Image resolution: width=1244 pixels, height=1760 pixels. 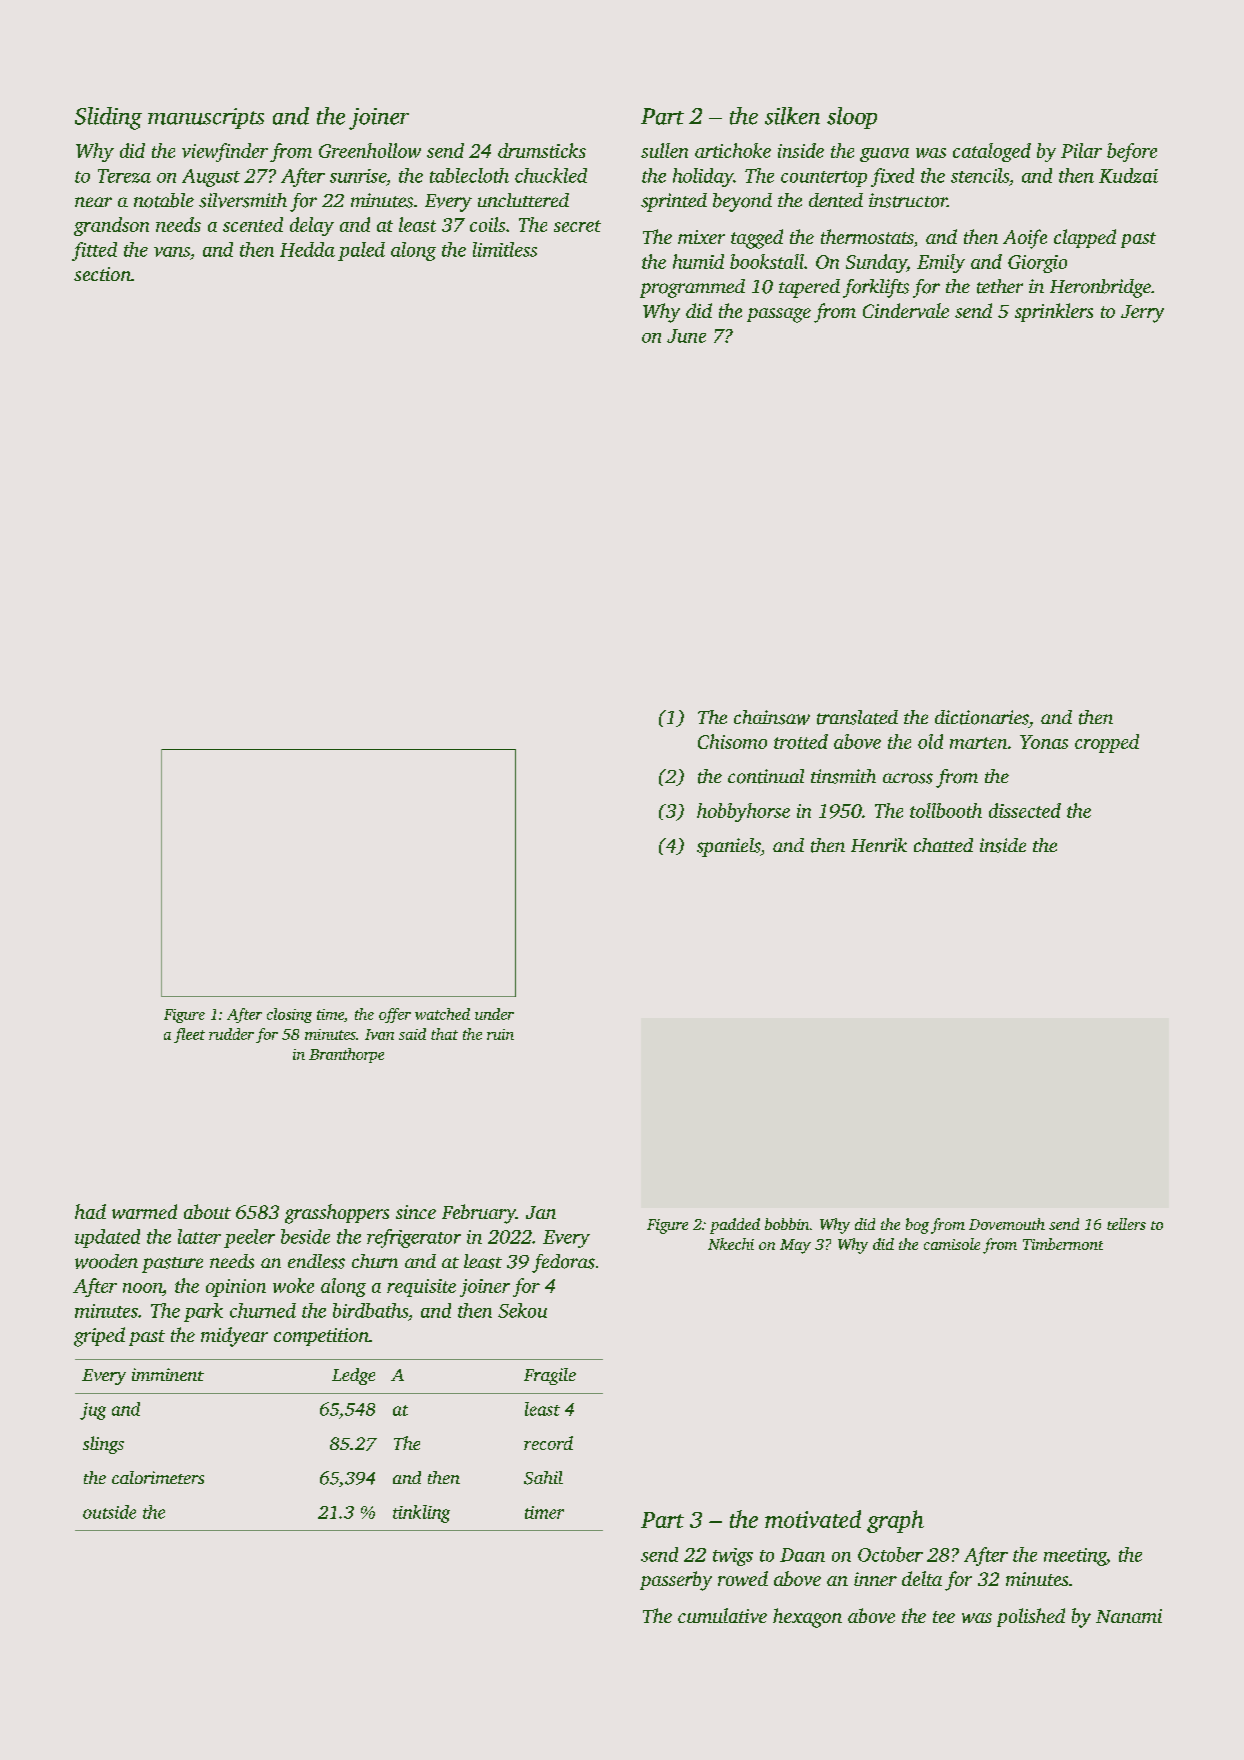 What do you see at coordinates (766, 776) in the screenshot?
I see `continual` at bounding box center [766, 776].
